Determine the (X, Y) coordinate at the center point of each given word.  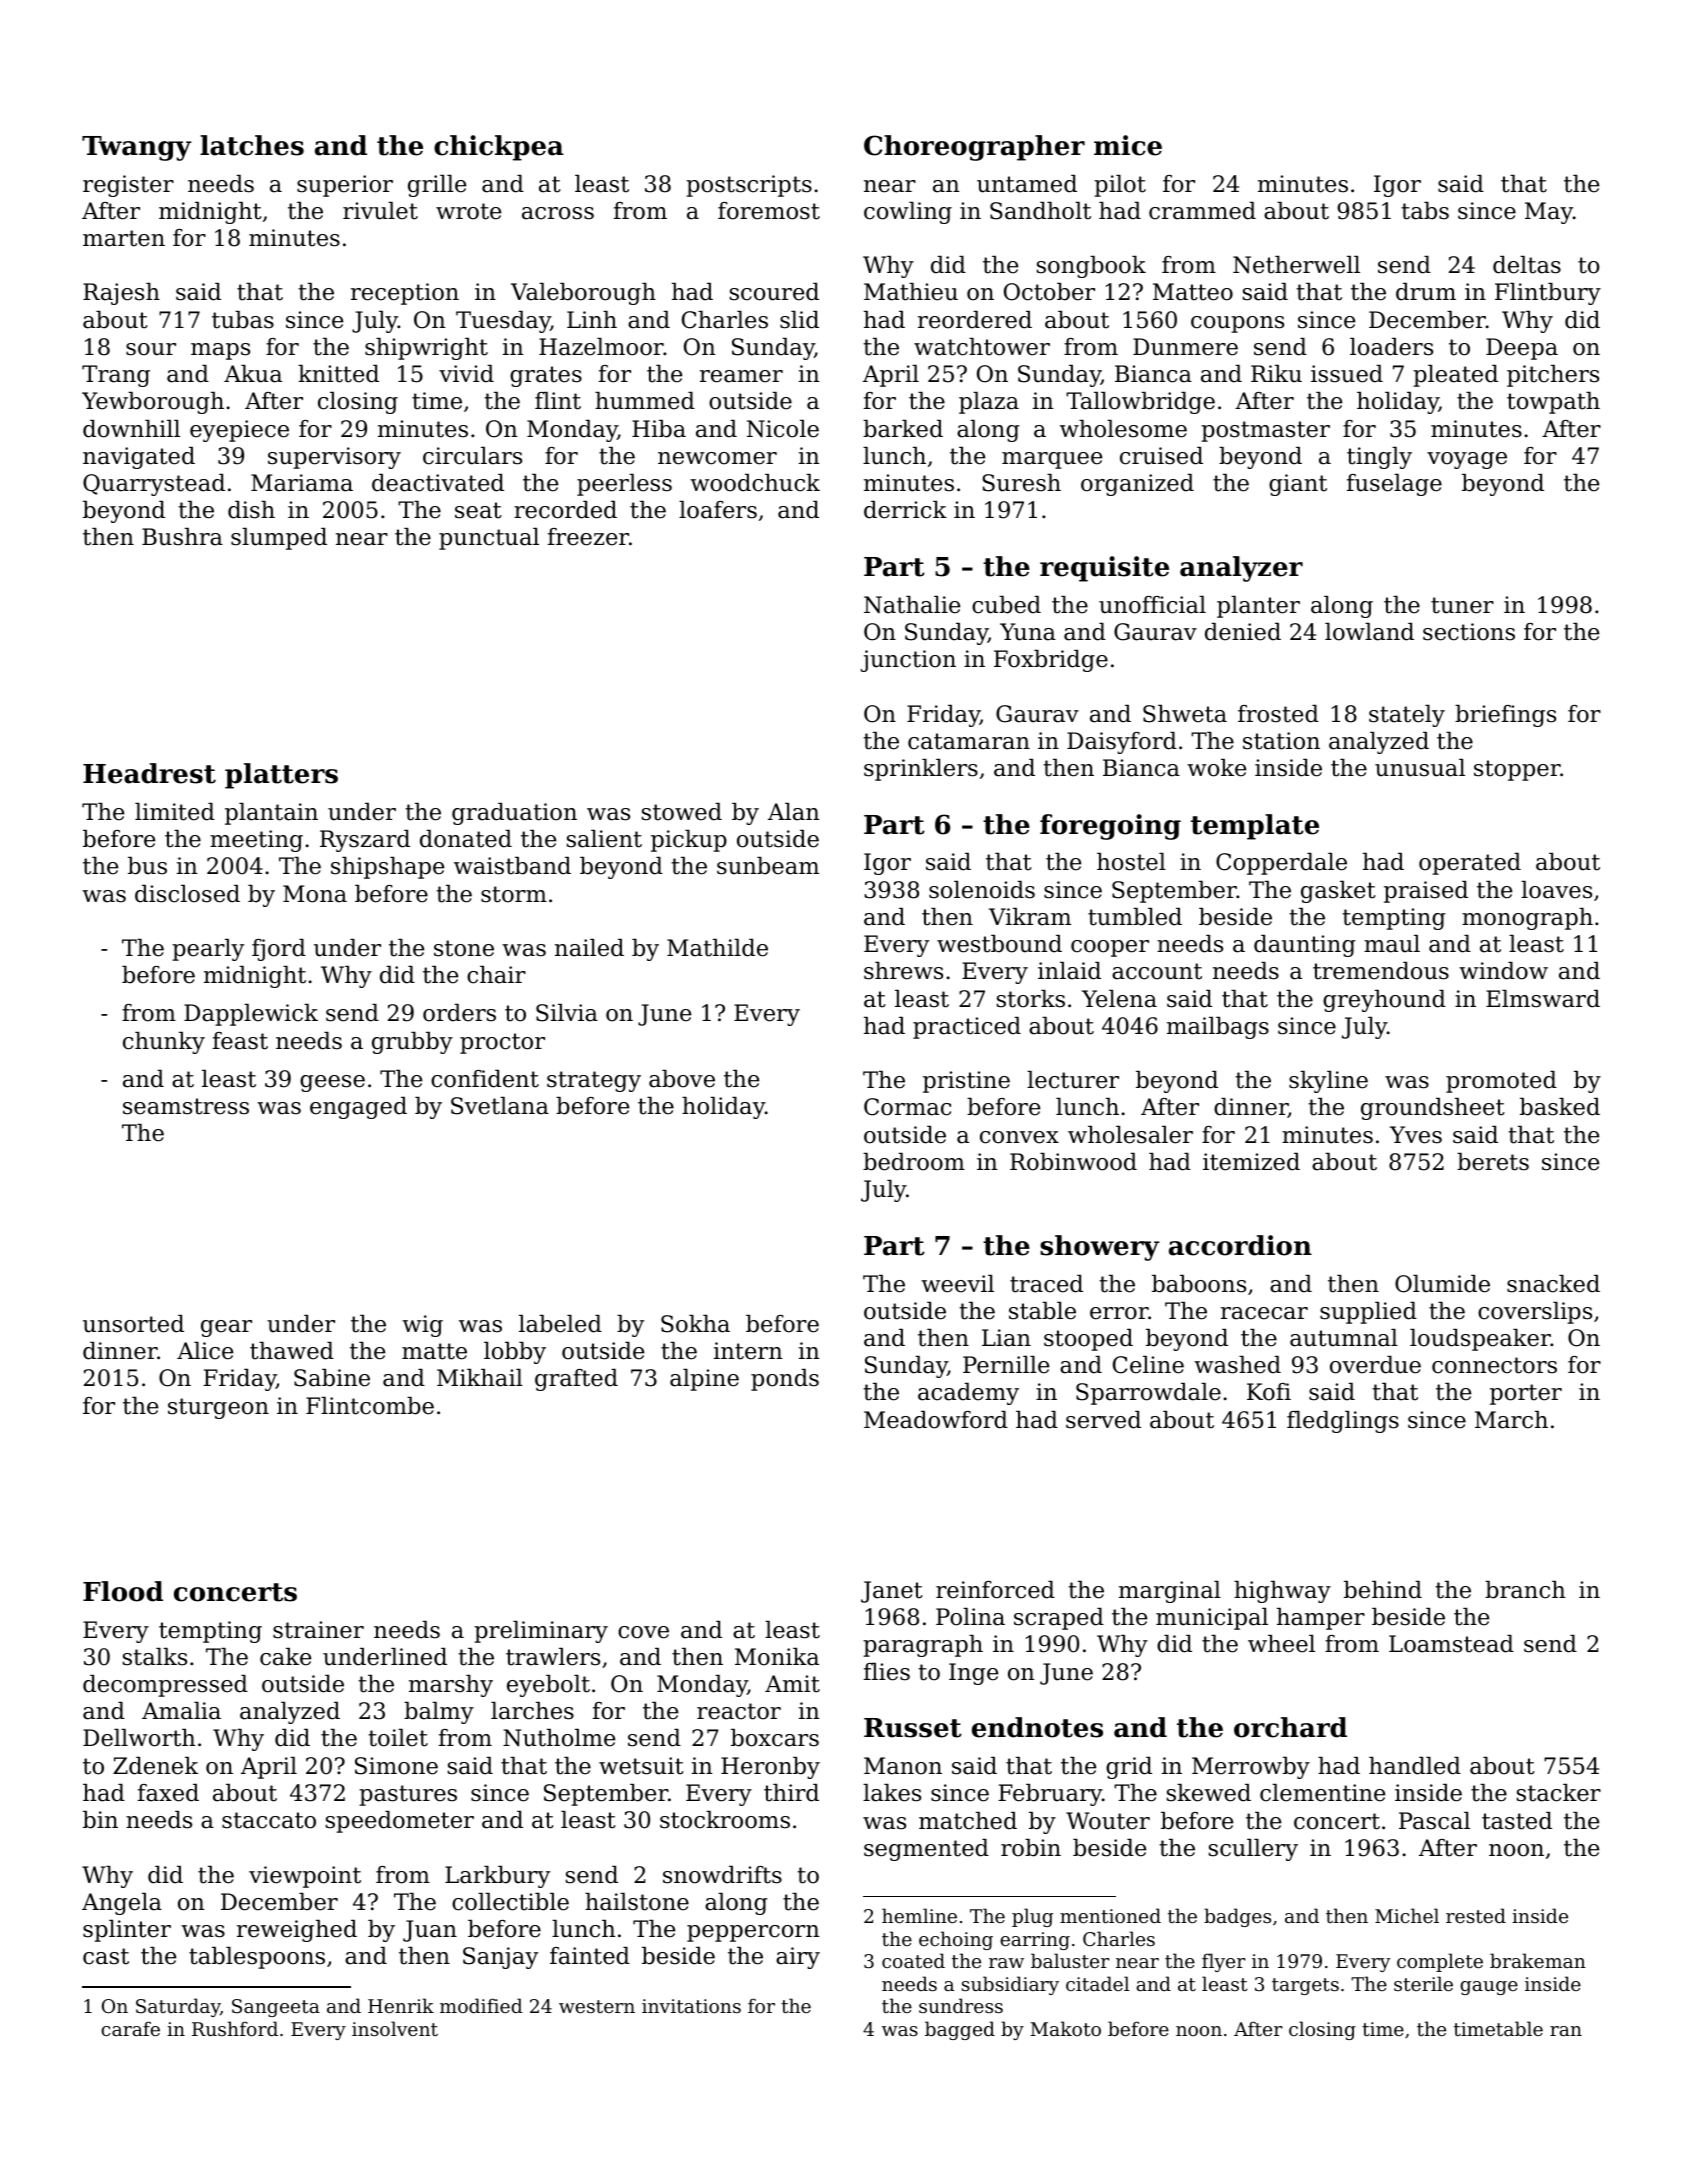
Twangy (137, 148)
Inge (973, 1674)
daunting (1305, 946)
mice (1128, 145)
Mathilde (717, 948)
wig (422, 1326)
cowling (908, 213)
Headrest (149, 773)
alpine (704, 1380)
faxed (168, 1793)
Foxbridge (1051, 661)
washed (1237, 1365)
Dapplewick (251, 1015)
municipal (1212, 1619)
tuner (1462, 605)
